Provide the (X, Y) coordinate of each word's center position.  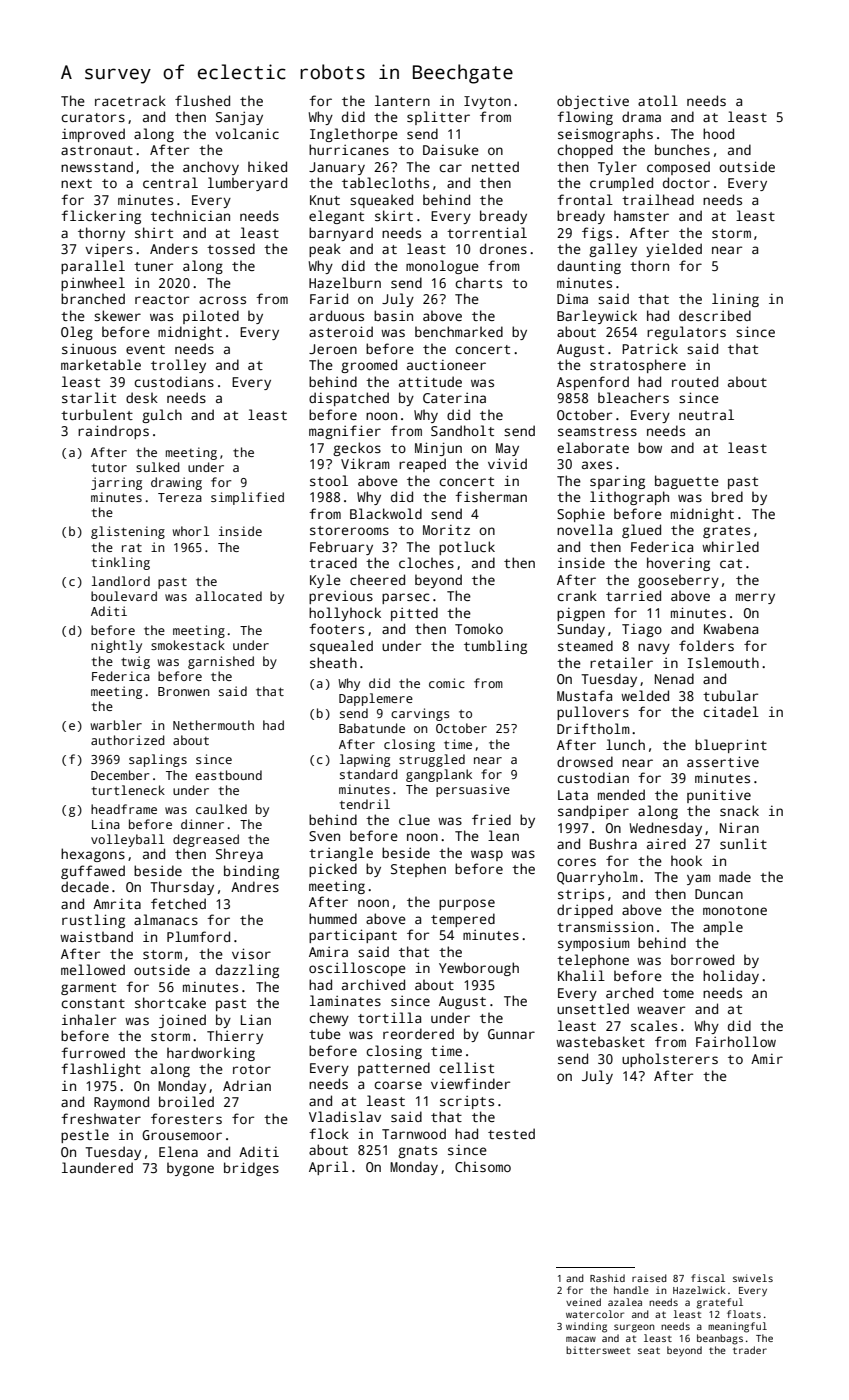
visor (251, 953)
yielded (674, 250)
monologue (442, 267)
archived (373, 984)
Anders (174, 248)
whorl (191, 531)
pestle (85, 1136)
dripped (585, 911)
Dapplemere (376, 699)
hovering (678, 564)
